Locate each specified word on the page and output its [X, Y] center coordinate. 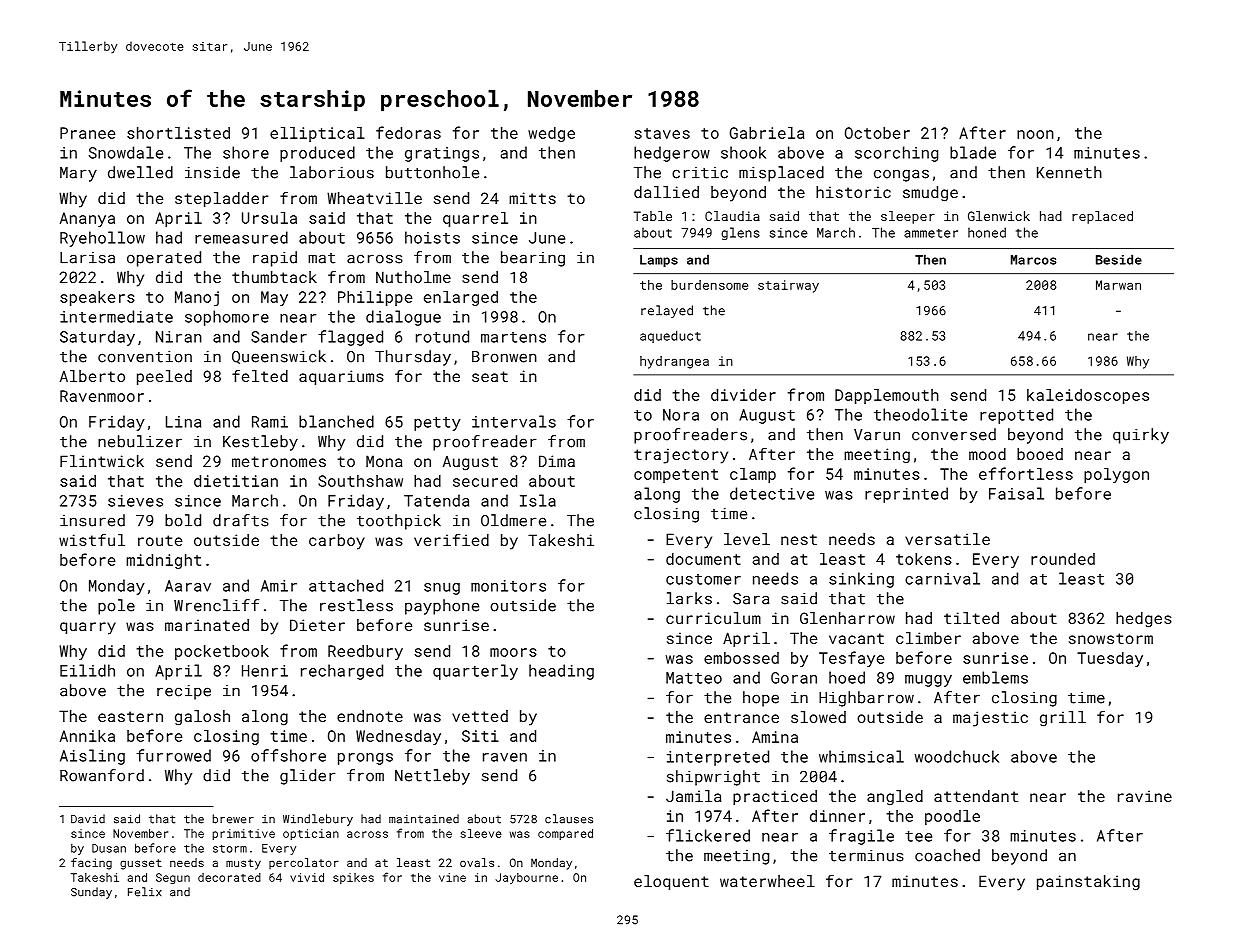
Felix [145, 892]
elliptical [317, 134]
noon [1035, 134]
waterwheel [767, 881]
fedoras [408, 132]
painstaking [1088, 883]
